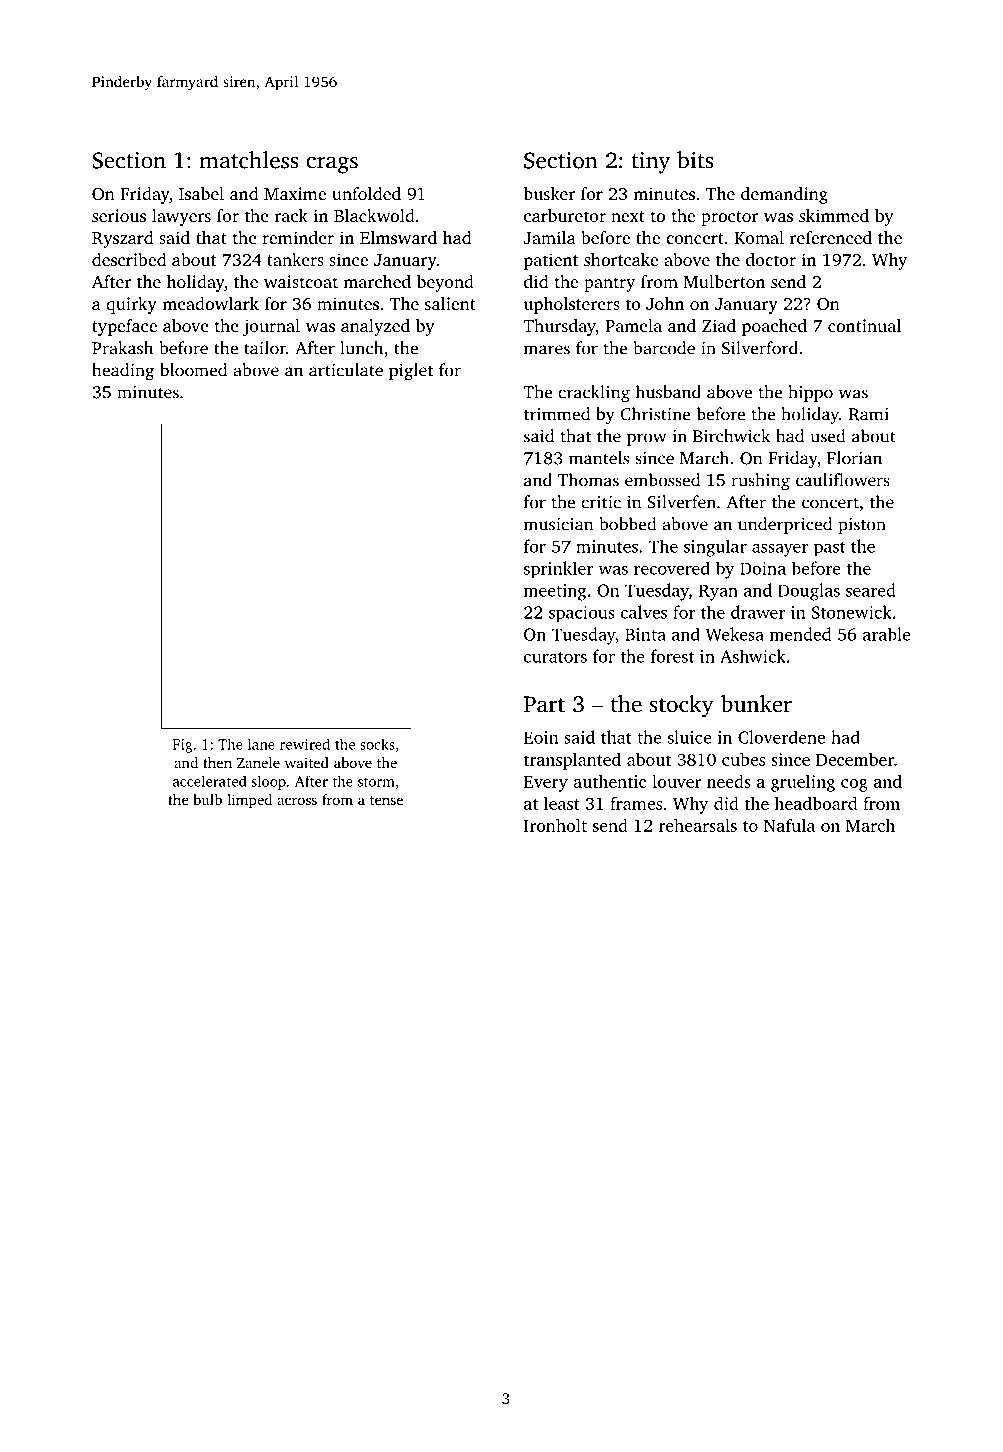 This screenshot has height=1452, width=1003. What do you see at coordinates (854, 458) in the screenshot?
I see `Florian` at bounding box center [854, 458].
